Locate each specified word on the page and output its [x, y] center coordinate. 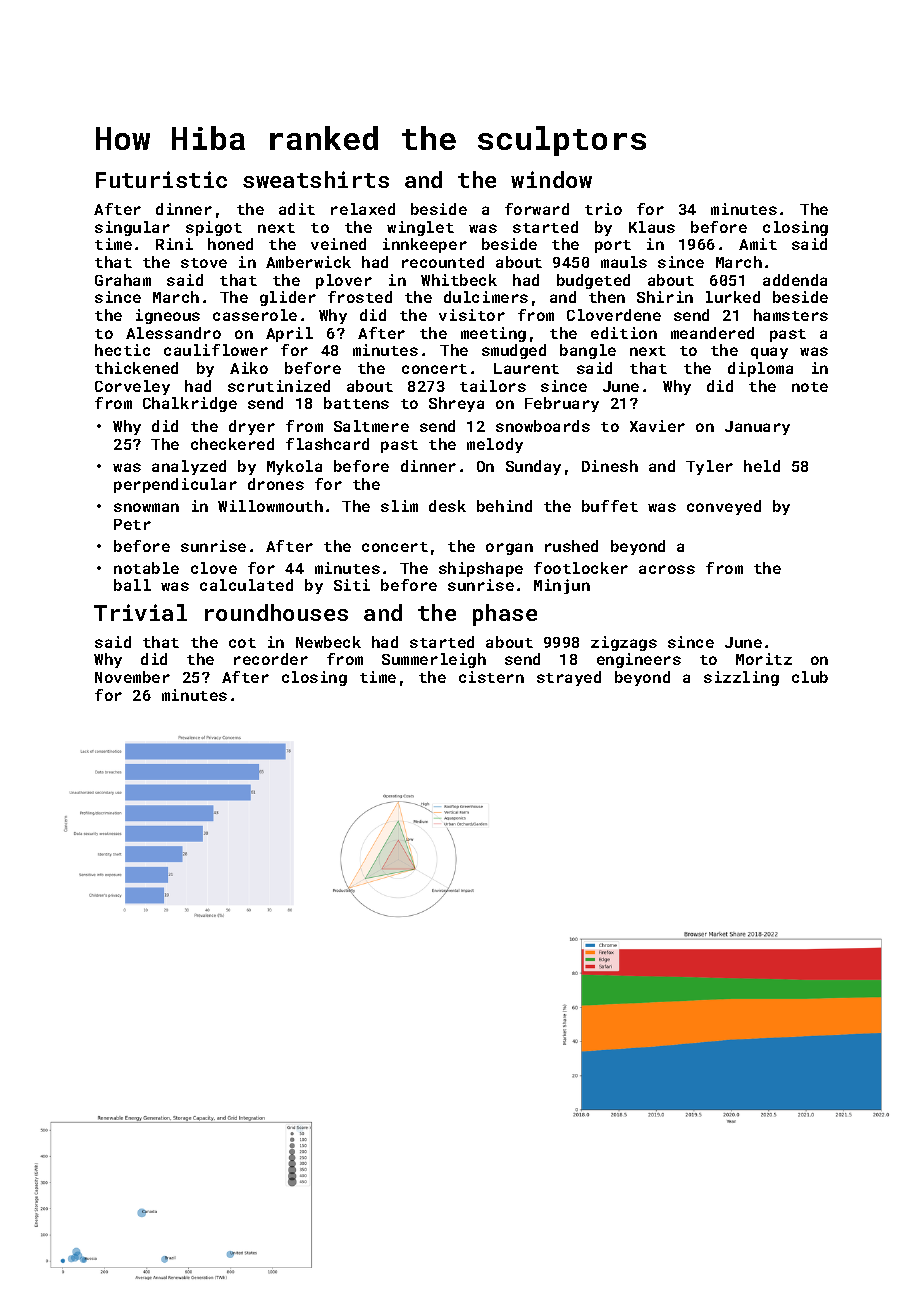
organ [509, 549]
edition [624, 333]
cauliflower [216, 350]
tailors [493, 386]
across [667, 569]
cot [242, 643]
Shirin [665, 297]
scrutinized [279, 386]
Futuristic [161, 179]
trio [603, 209]
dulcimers [486, 297]
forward [537, 209]
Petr [132, 524]
